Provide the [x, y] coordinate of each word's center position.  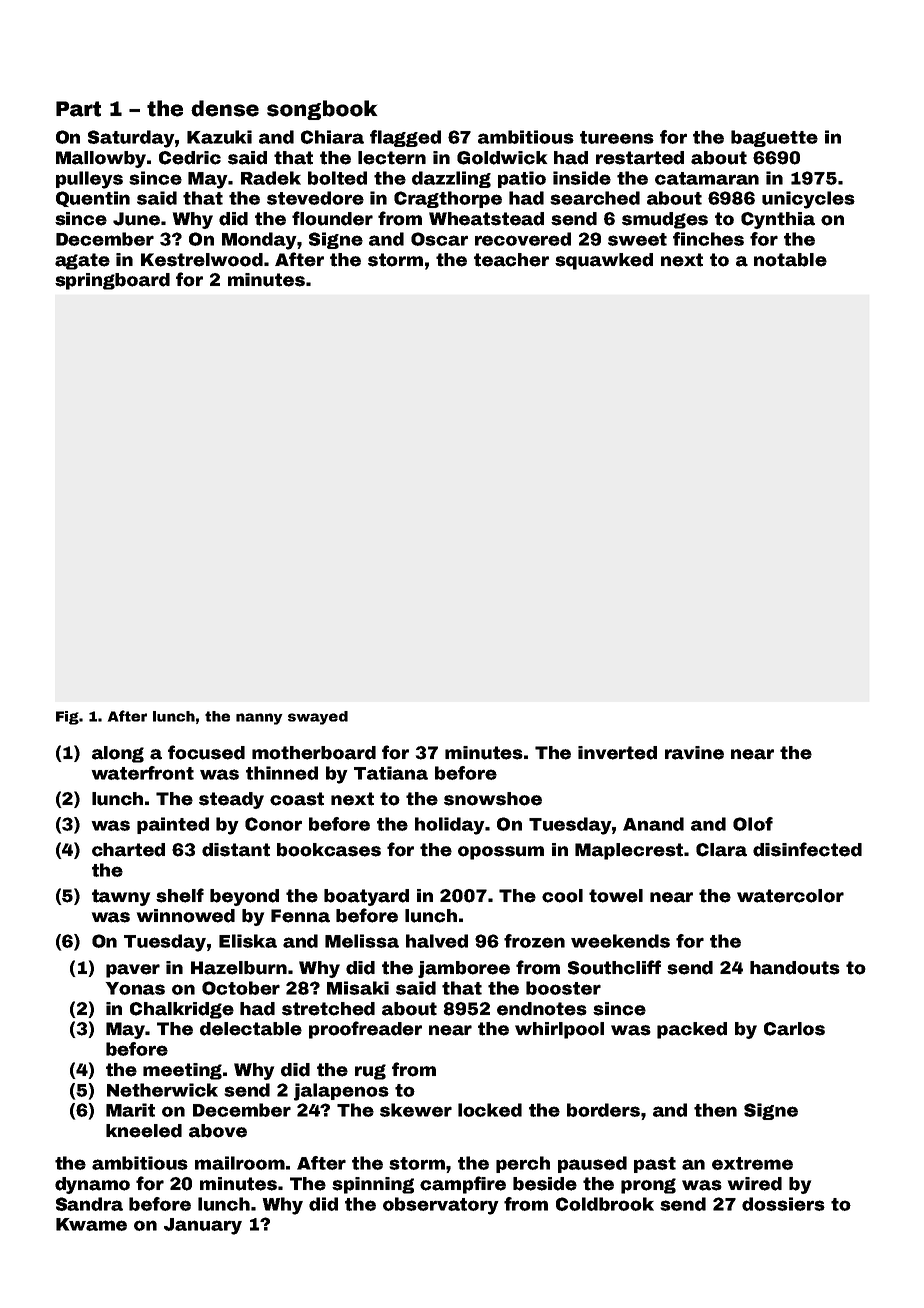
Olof [753, 824]
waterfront [142, 773]
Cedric [190, 158]
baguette [774, 138]
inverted [617, 753]
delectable [251, 1029]
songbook [322, 110]
